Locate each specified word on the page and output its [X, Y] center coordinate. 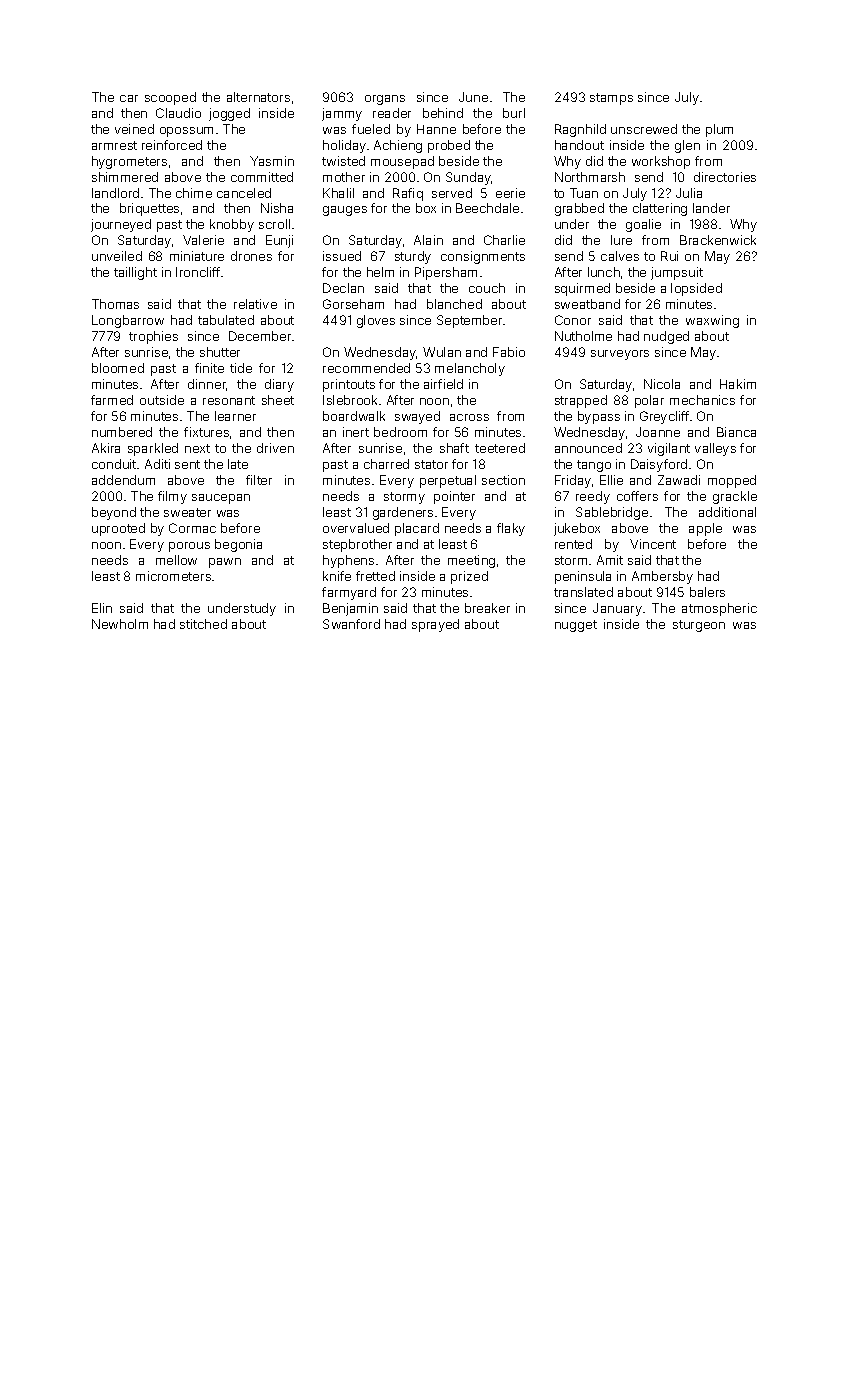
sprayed [435, 625]
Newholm [120, 624]
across [469, 417]
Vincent [653, 544]
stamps [611, 99]
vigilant [669, 449]
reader [392, 113]
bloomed [118, 368]
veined [134, 129]
